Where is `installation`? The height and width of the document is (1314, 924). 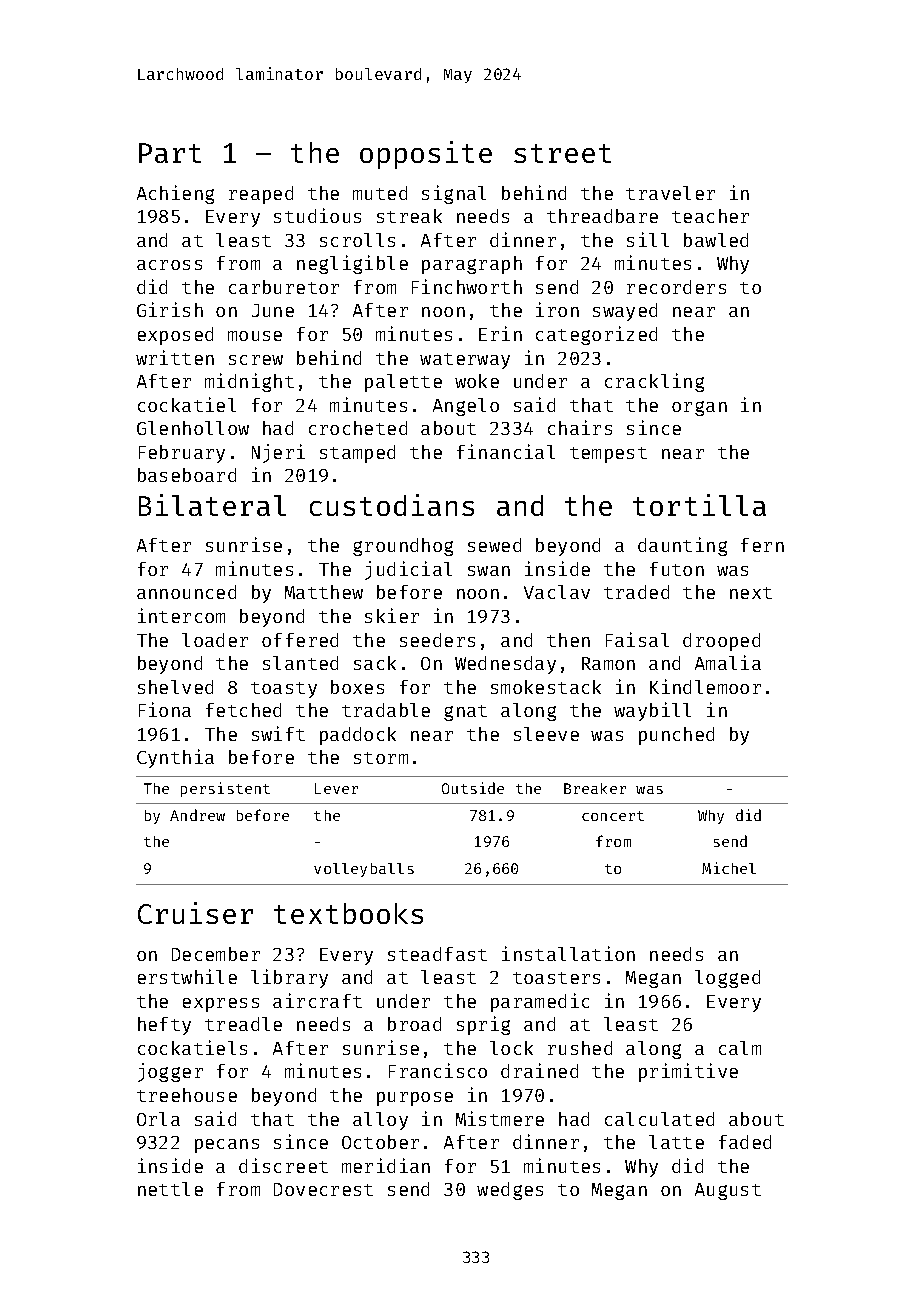
installation is located at coordinates (568, 953).
